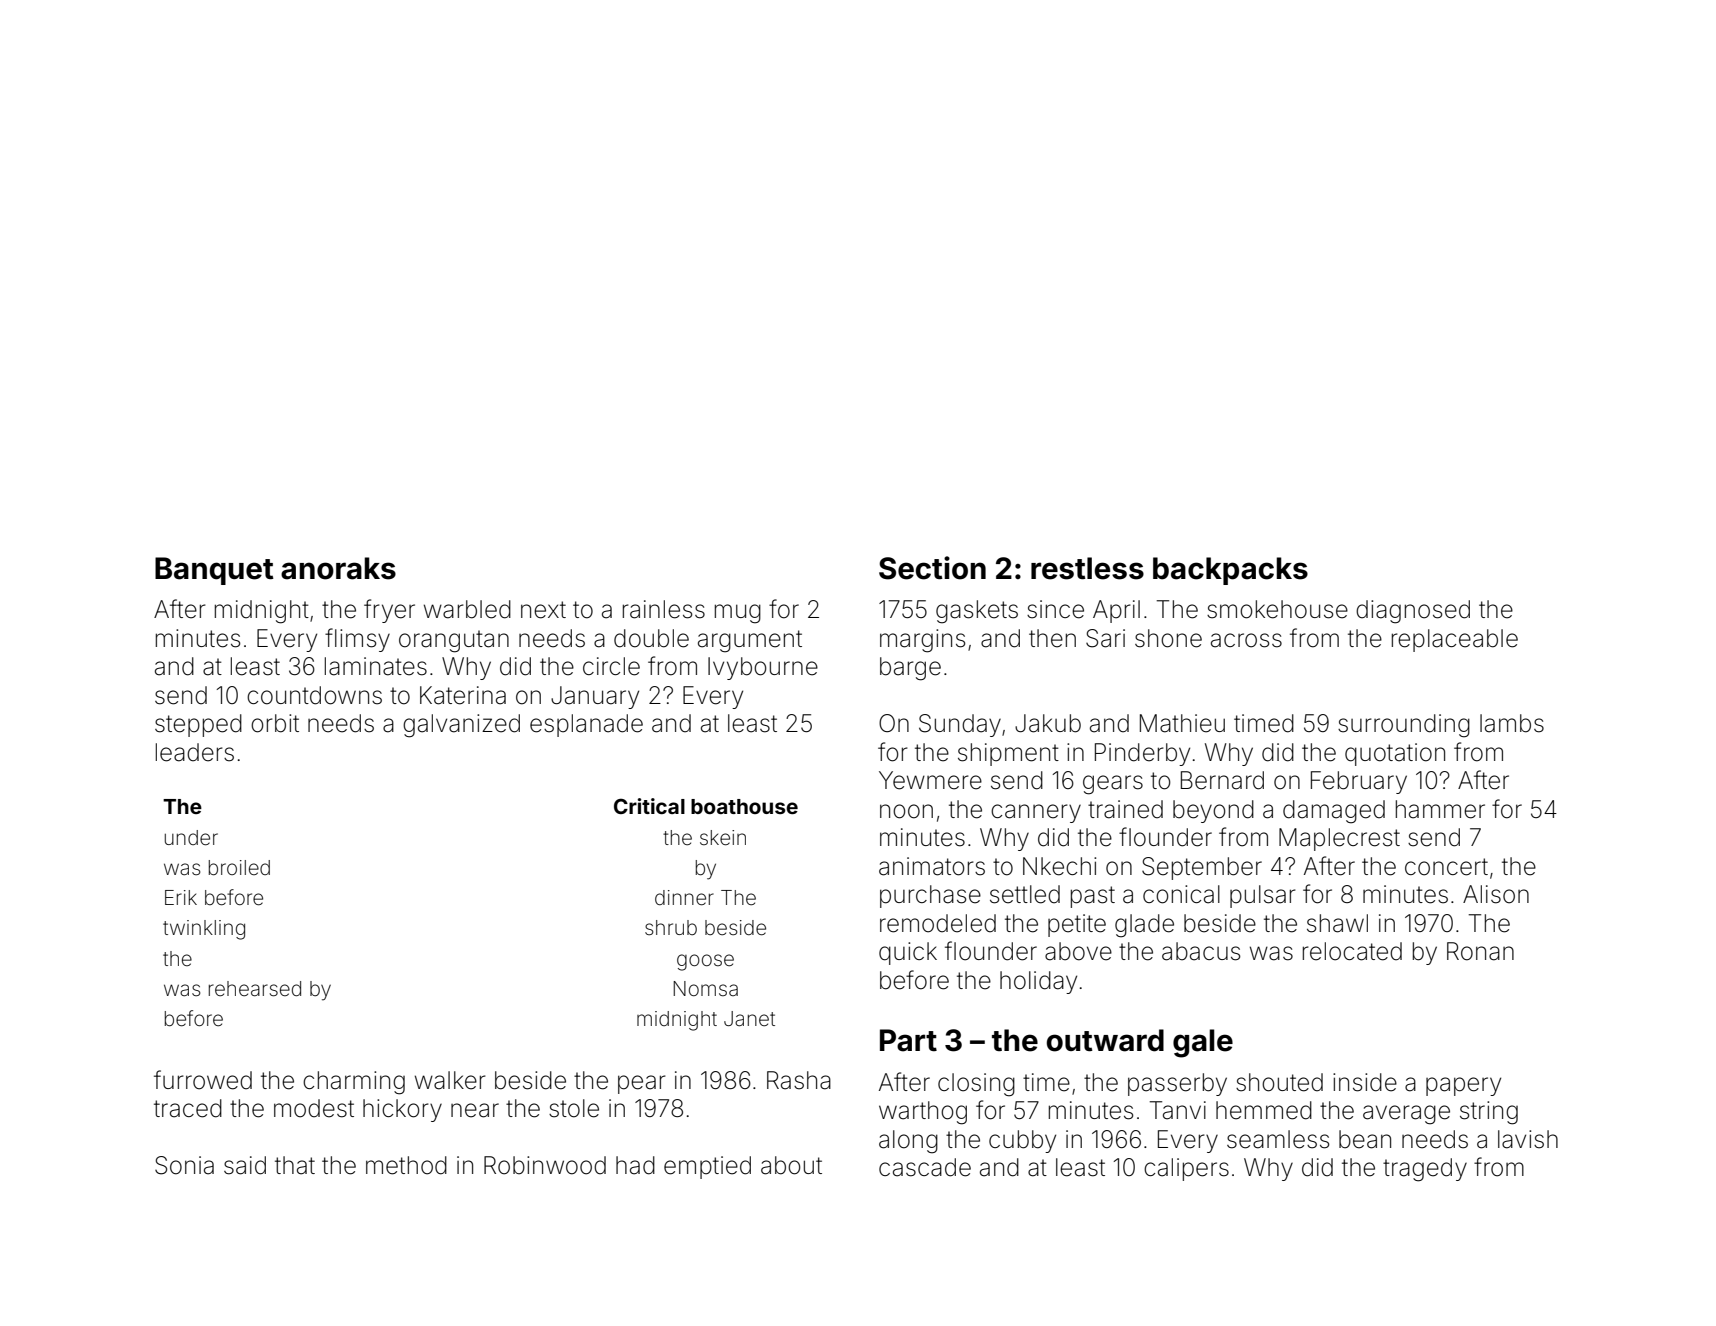 Image resolution: width=1716 pixels, height=1326 pixels. What do you see at coordinates (705, 988) in the document?
I see `Nomsa` at bounding box center [705, 988].
